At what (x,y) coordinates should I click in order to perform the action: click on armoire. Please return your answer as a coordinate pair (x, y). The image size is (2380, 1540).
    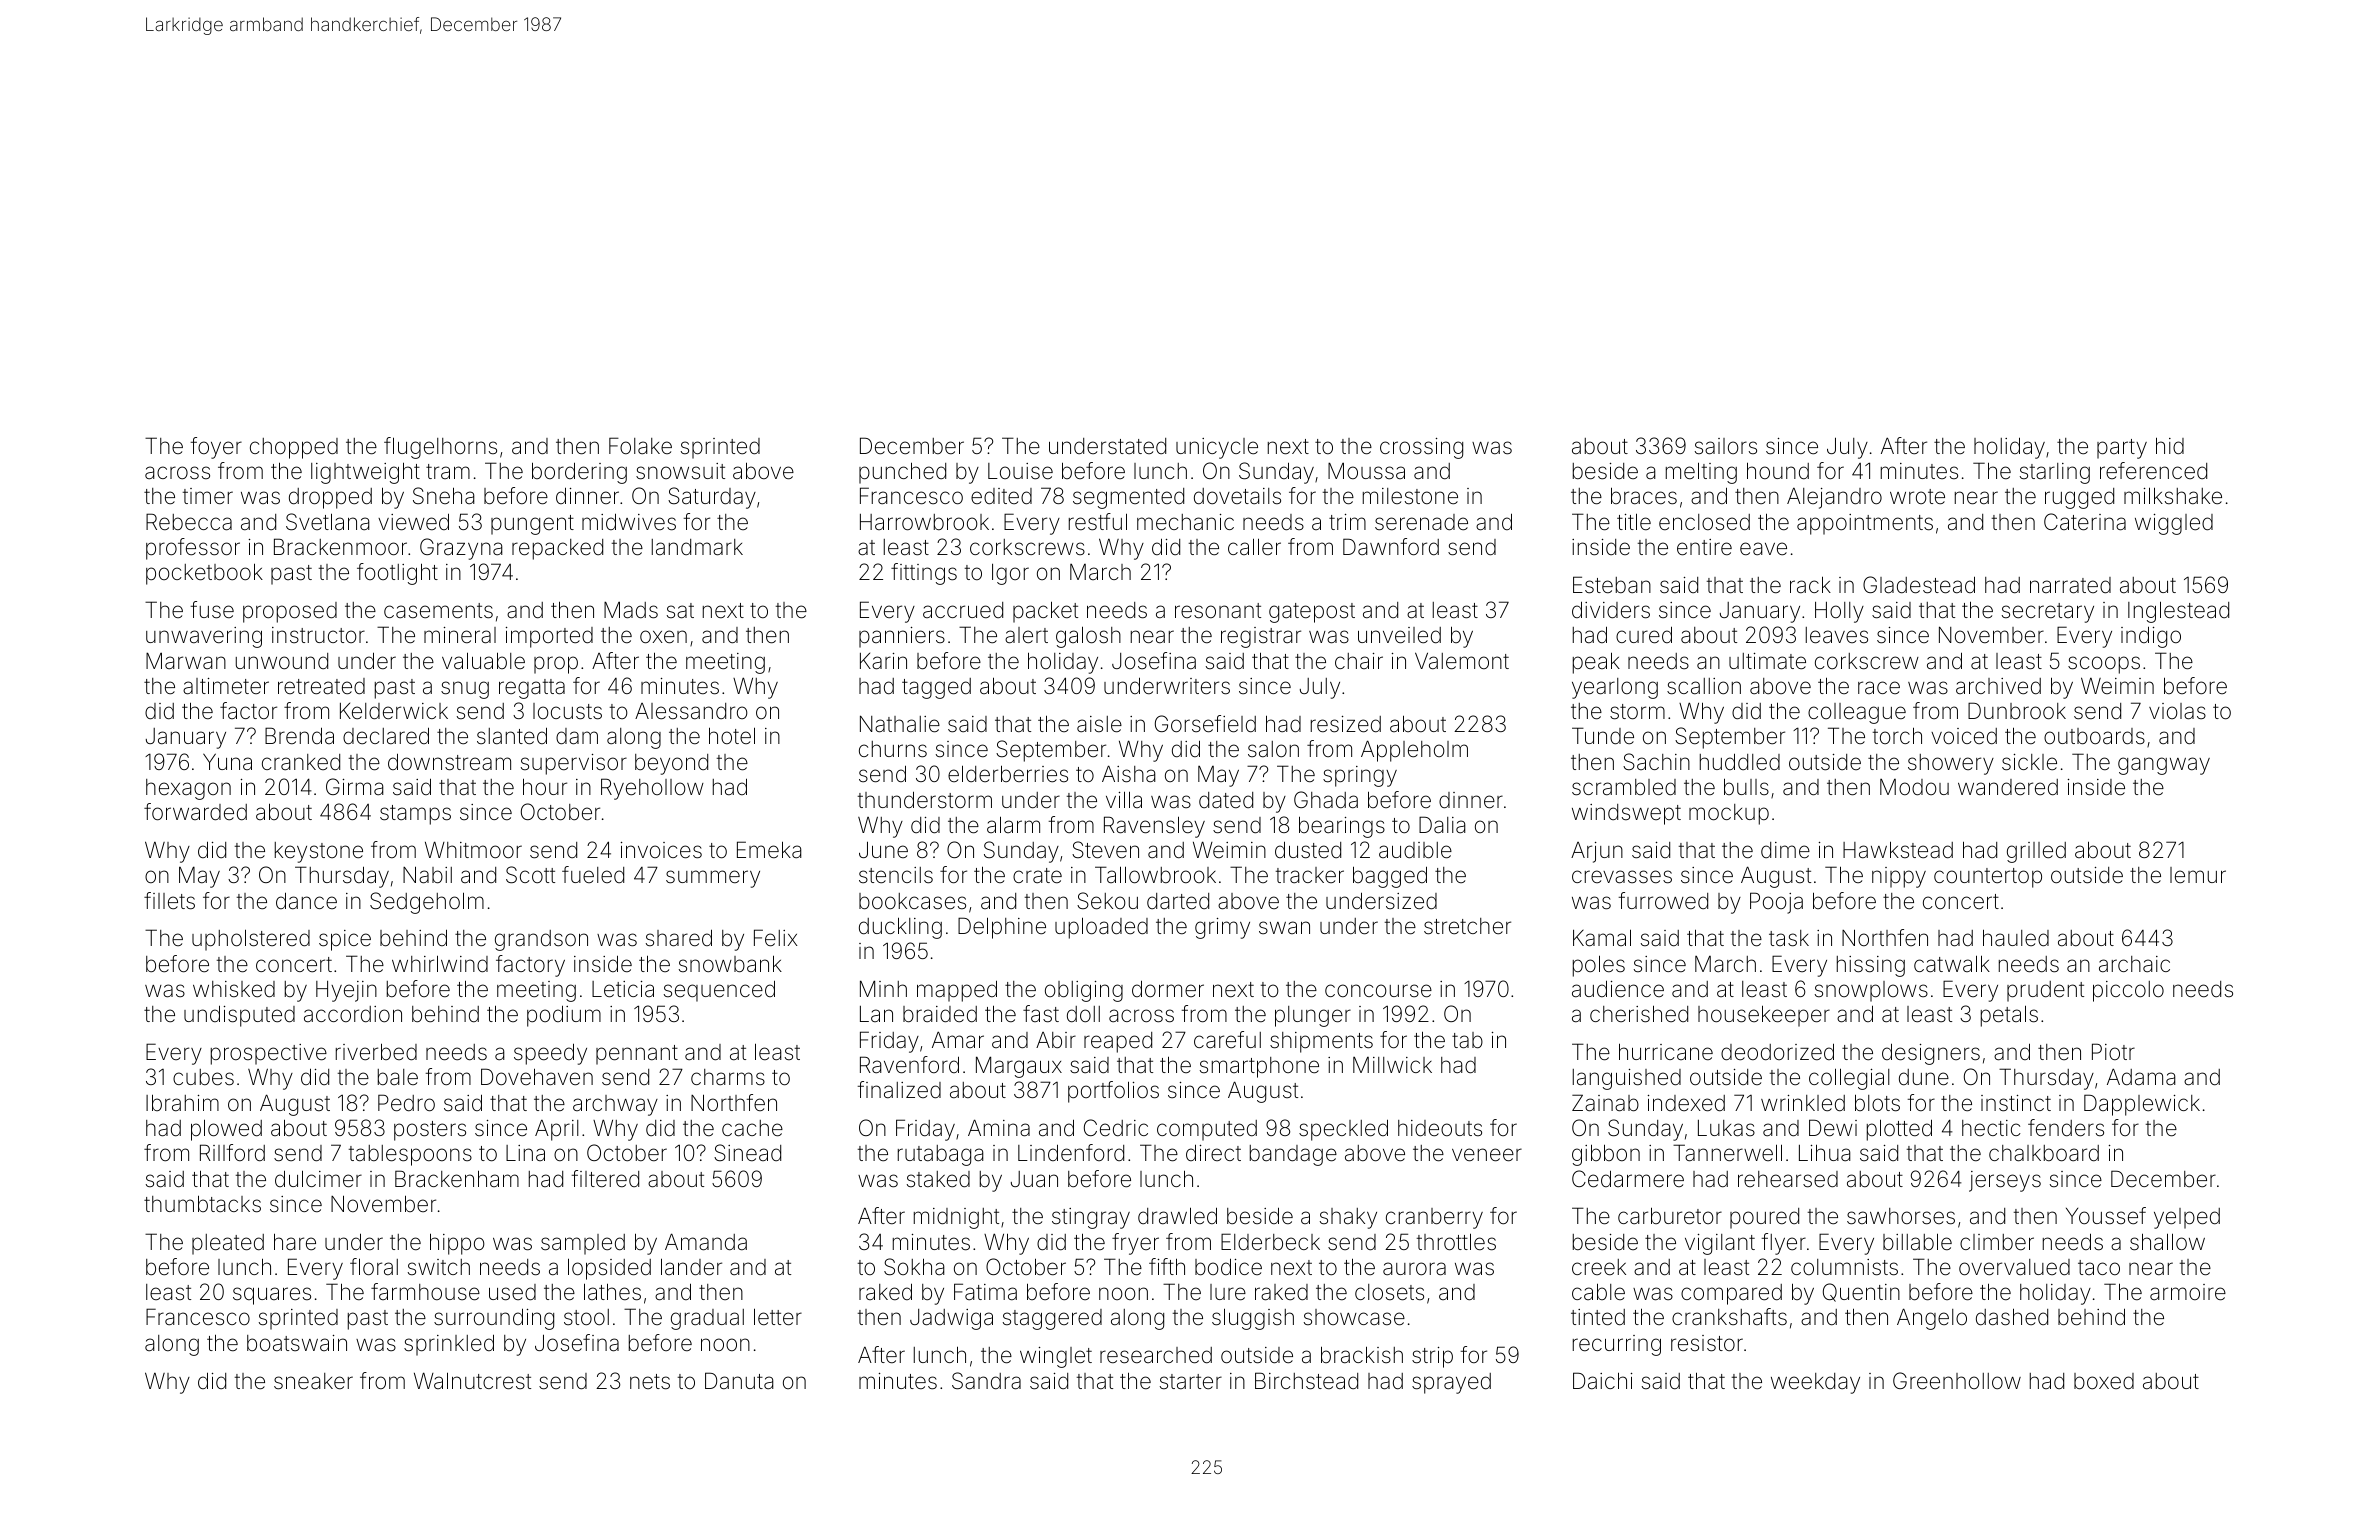
    Looking at the image, I should click on (2188, 1292).
